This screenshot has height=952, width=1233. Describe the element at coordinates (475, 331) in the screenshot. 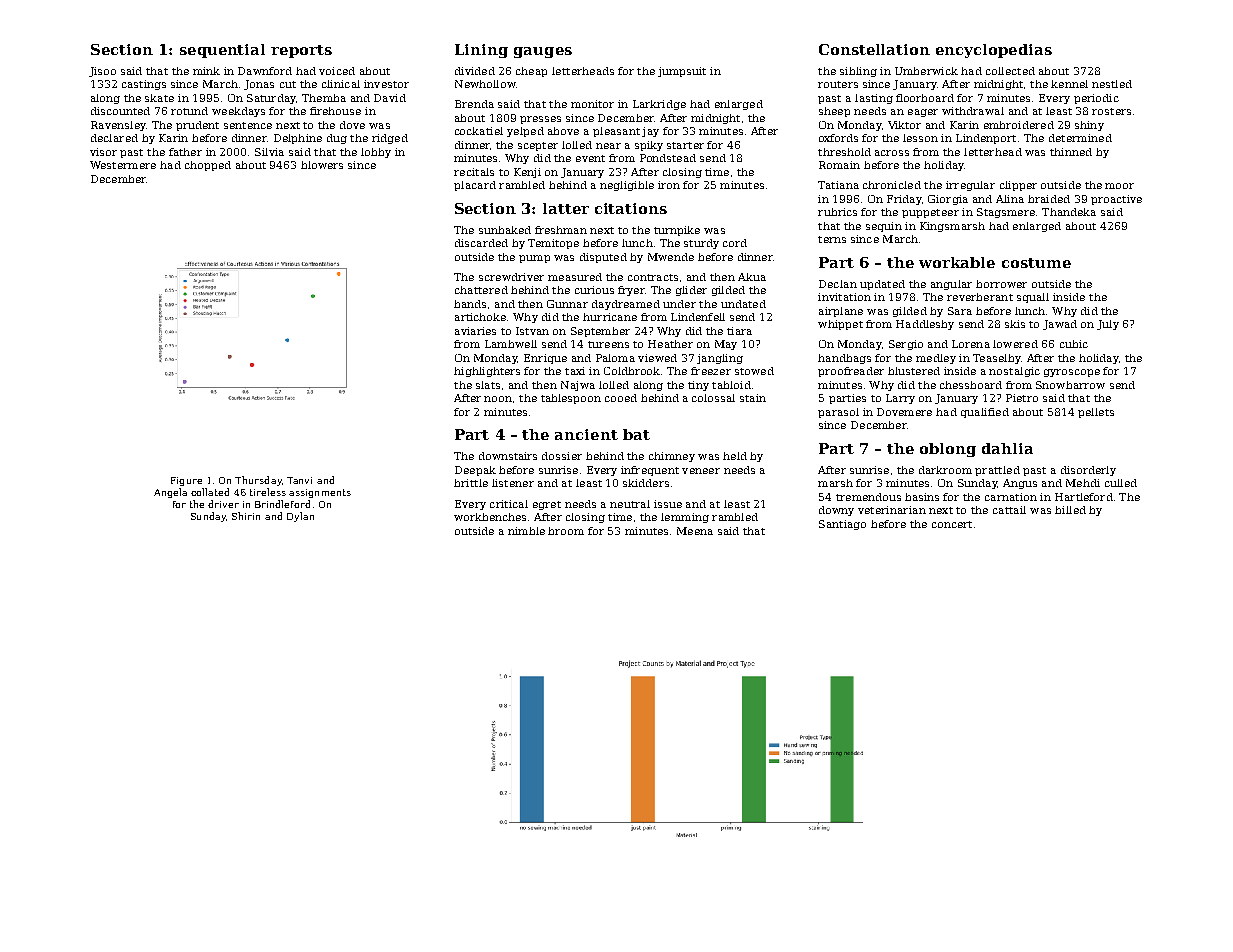

I see `aviaries` at that location.
